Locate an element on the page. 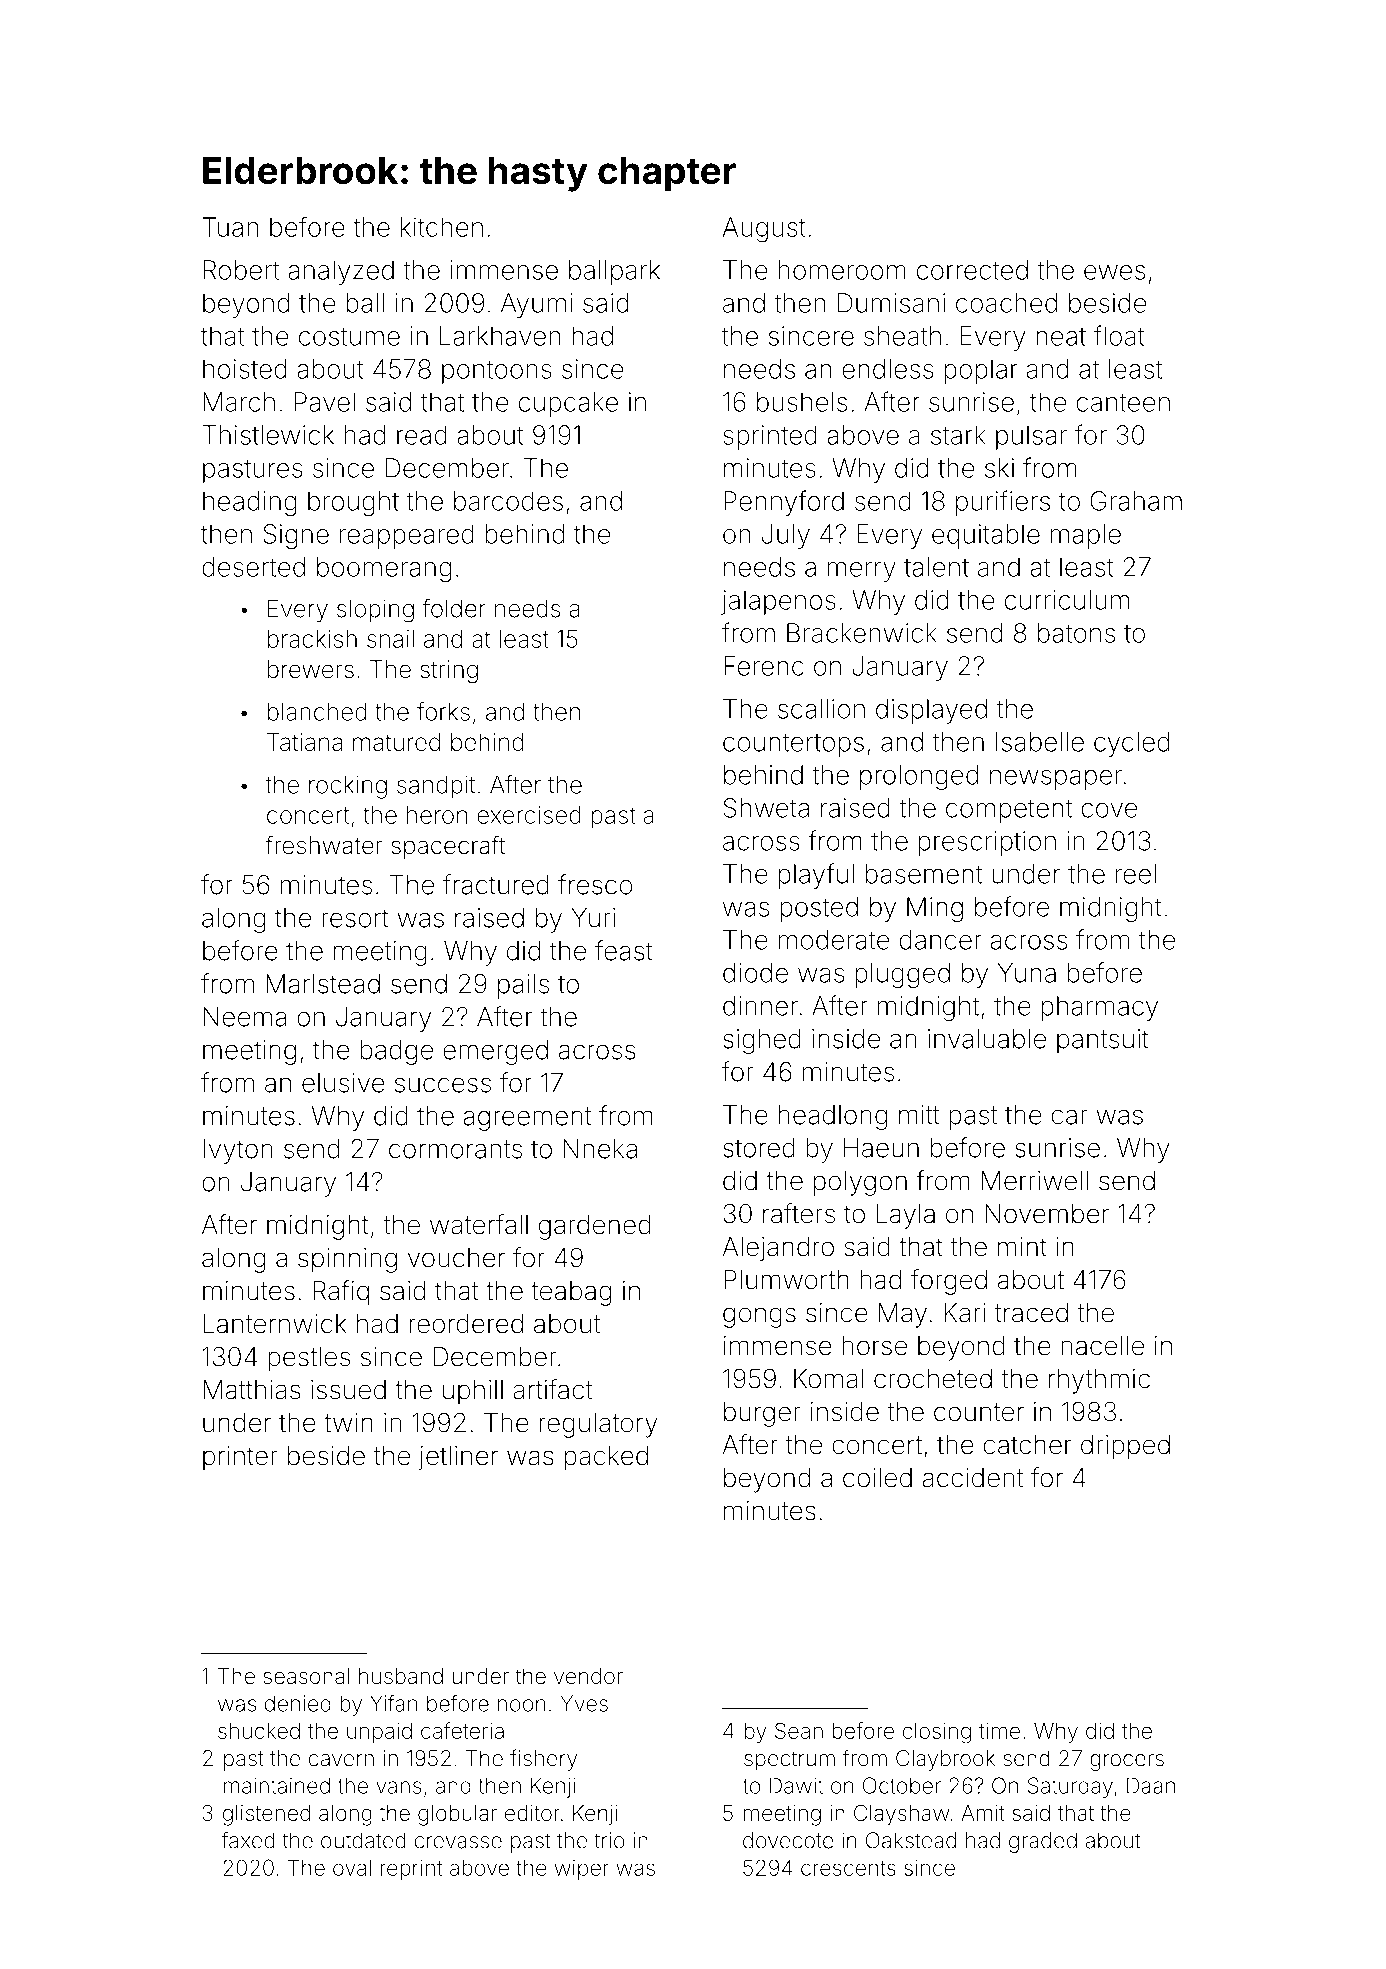 This page has height=1969, width=1386. faxed is located at coordinates (248, 1840).
